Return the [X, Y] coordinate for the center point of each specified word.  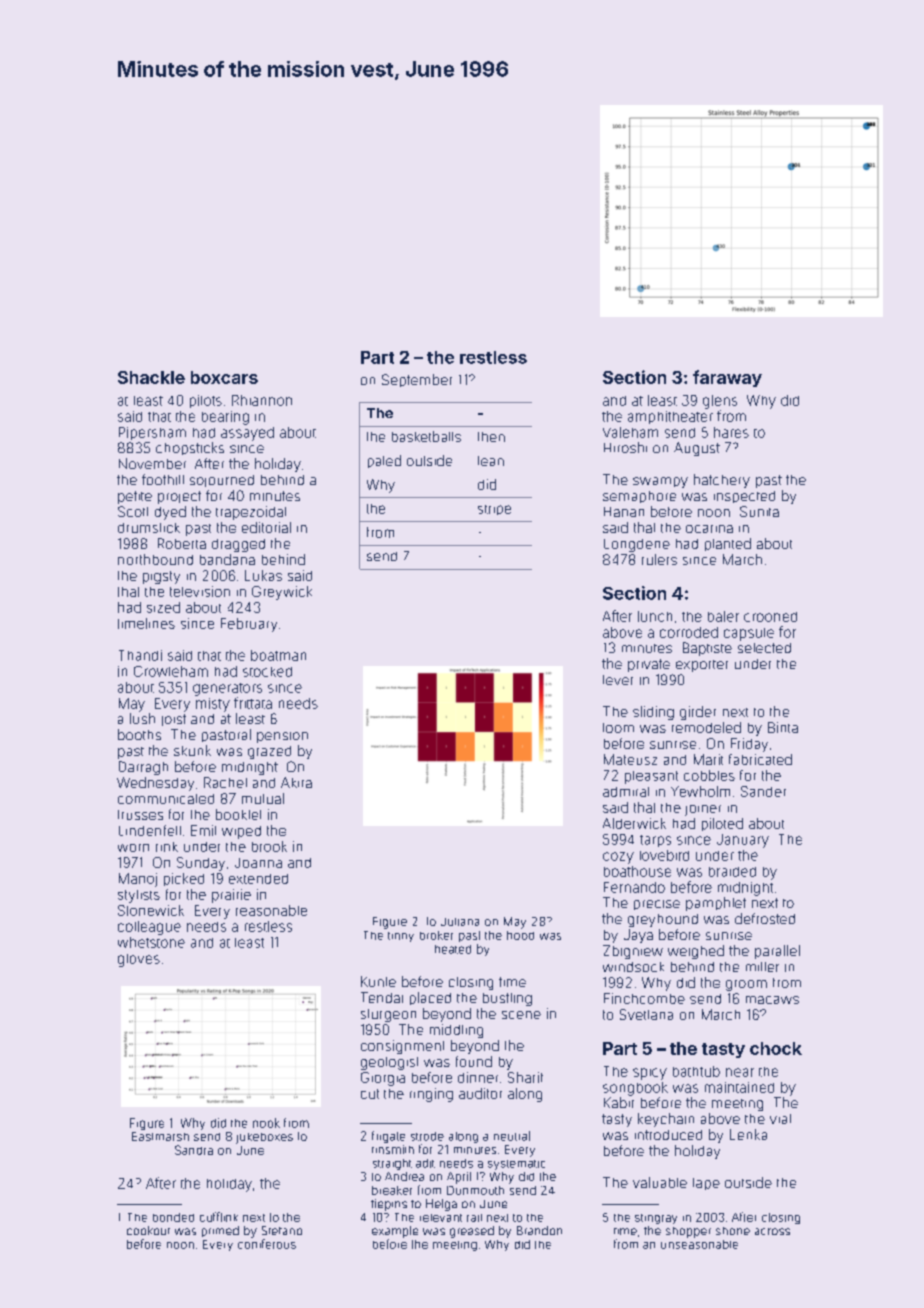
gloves [139, 960]
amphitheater [670, 417]
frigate [388, 1137]
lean [491, 461]
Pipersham [152, 433]
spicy [650, 1074]
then [491, 437]
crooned [770, 617]
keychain [666, 1120]
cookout [148, 1230]
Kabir [619, 1102]
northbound [155, 559]
